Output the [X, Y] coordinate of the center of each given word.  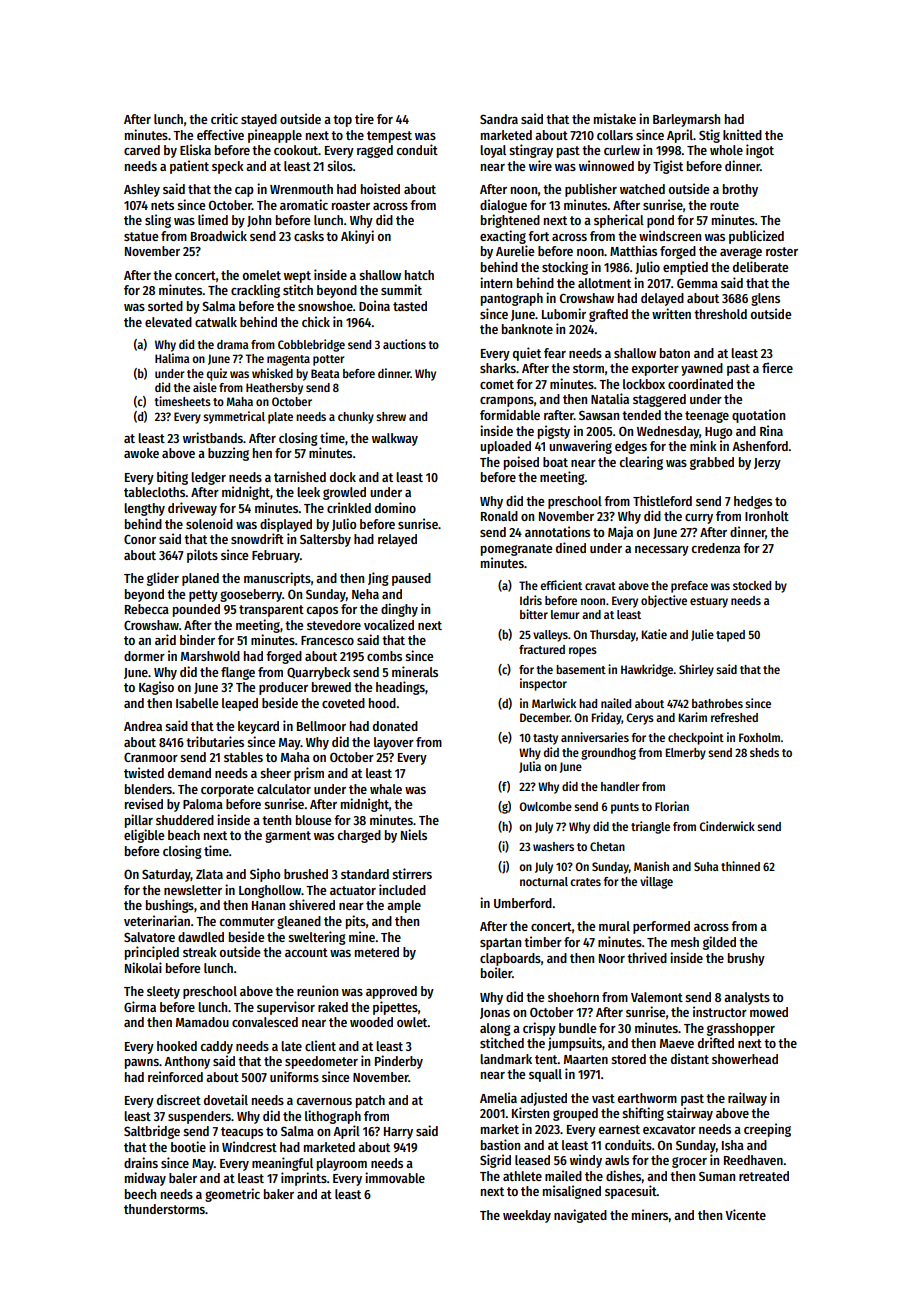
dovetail [226, 1099]
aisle [205, 387]
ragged [375, 151]
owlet [412, 1022]
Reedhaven [753, 1160]
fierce [777, 367]
